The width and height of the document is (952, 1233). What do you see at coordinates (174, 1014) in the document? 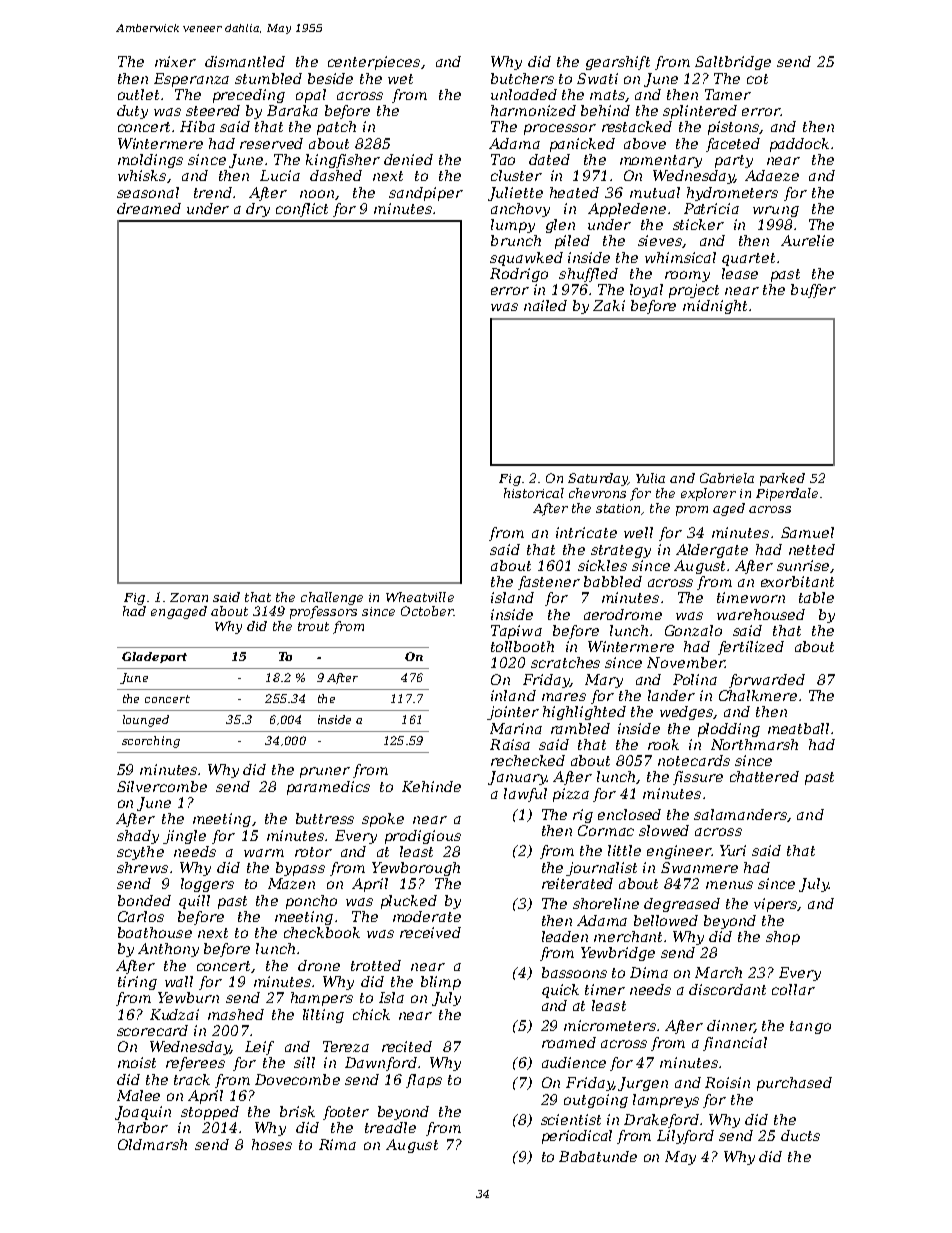
I see `Kudzai` at bounding box center [174, 1014].
